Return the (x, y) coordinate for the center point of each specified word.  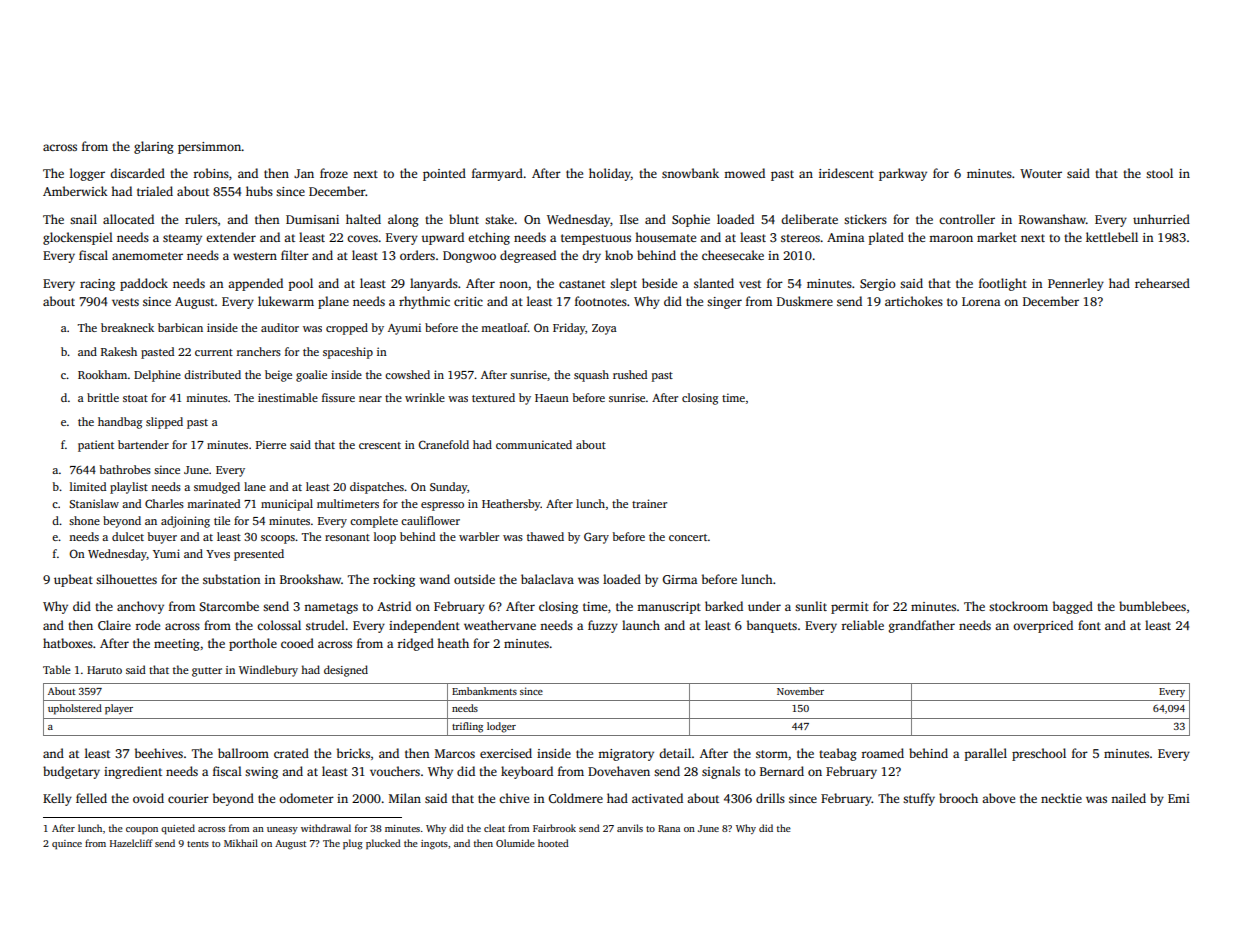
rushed (630, 374)
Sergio (878, 285)
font (1089, 625)
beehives (159, 753)
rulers (201, 219)
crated (291, 753)
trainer (649, 503)
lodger (501, 727)
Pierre (271, 444)
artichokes (914, 301)
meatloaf (504, 327)
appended (255, 284)
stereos (800, 238)
